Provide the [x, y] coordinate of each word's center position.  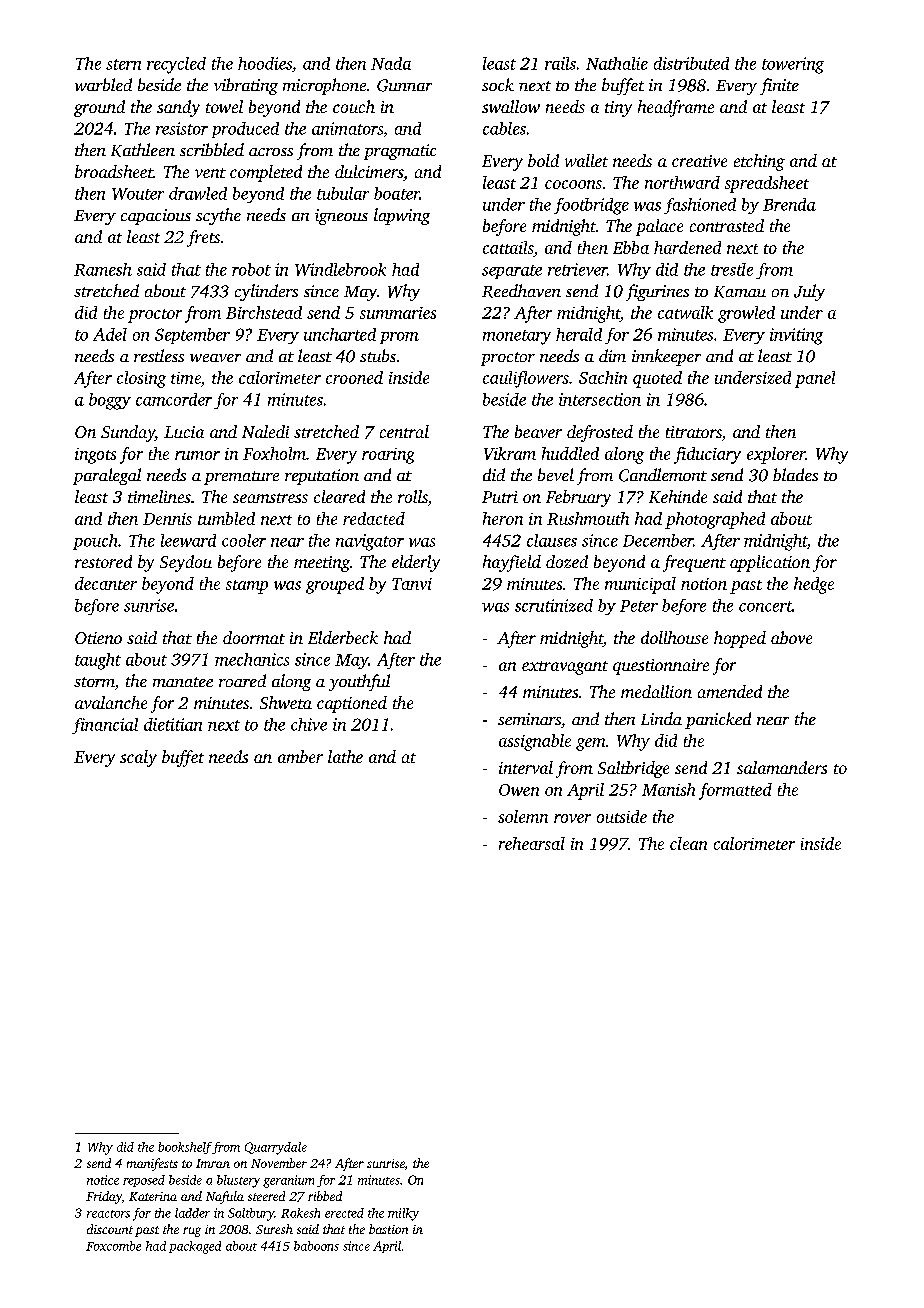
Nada [391, 63]
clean [688, 843]
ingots [95, 456]
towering [793, 65]
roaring [388, 456]
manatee [183, 682]
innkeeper [666, 357]
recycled [176, 65]
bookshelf [185, 1148]
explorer [776, 455]
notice [103, 1180]
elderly [416, 563]
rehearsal [532, 843]
